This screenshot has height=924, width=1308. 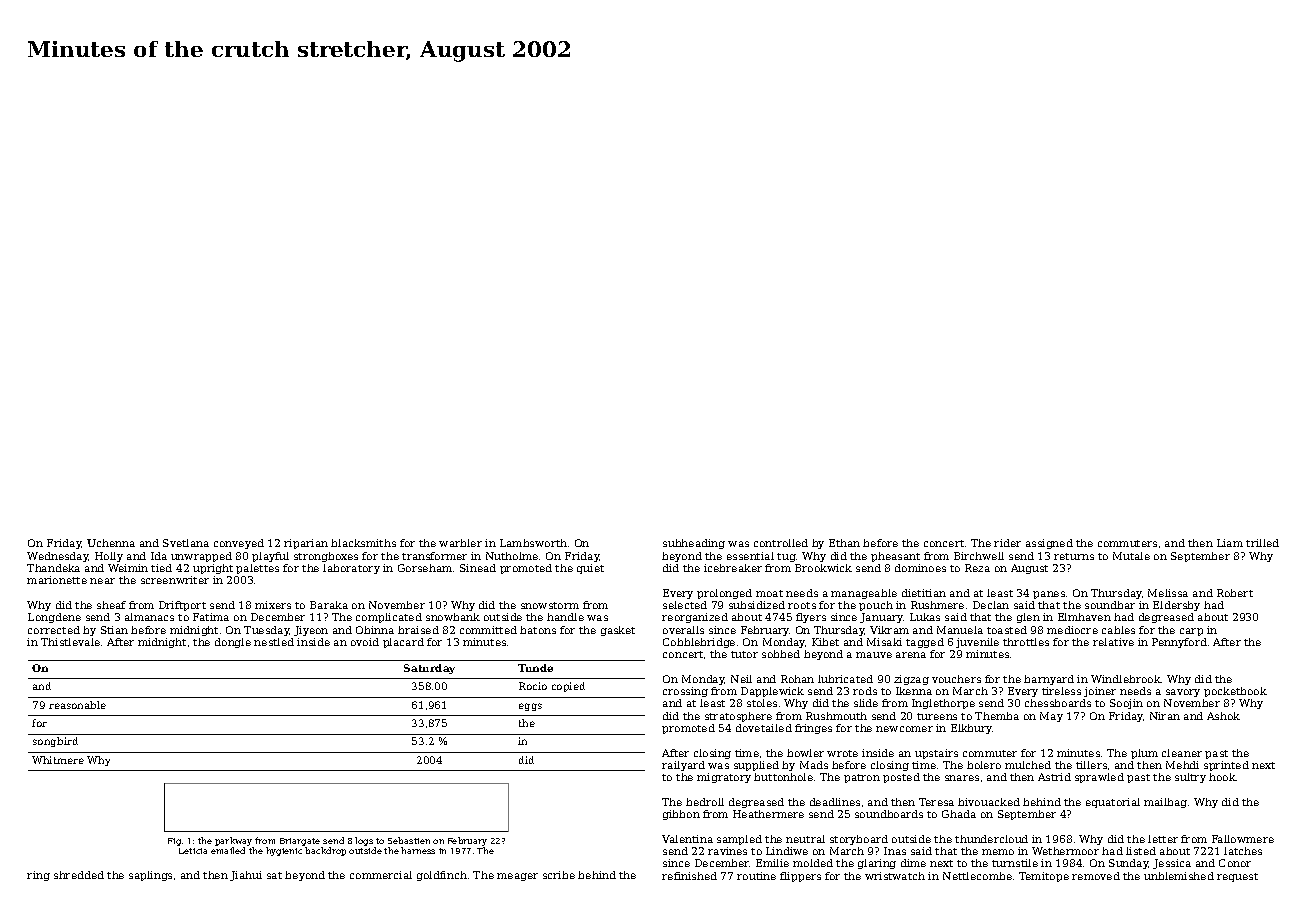 I want to click on Uchenna, so click(x=111, y=543).
